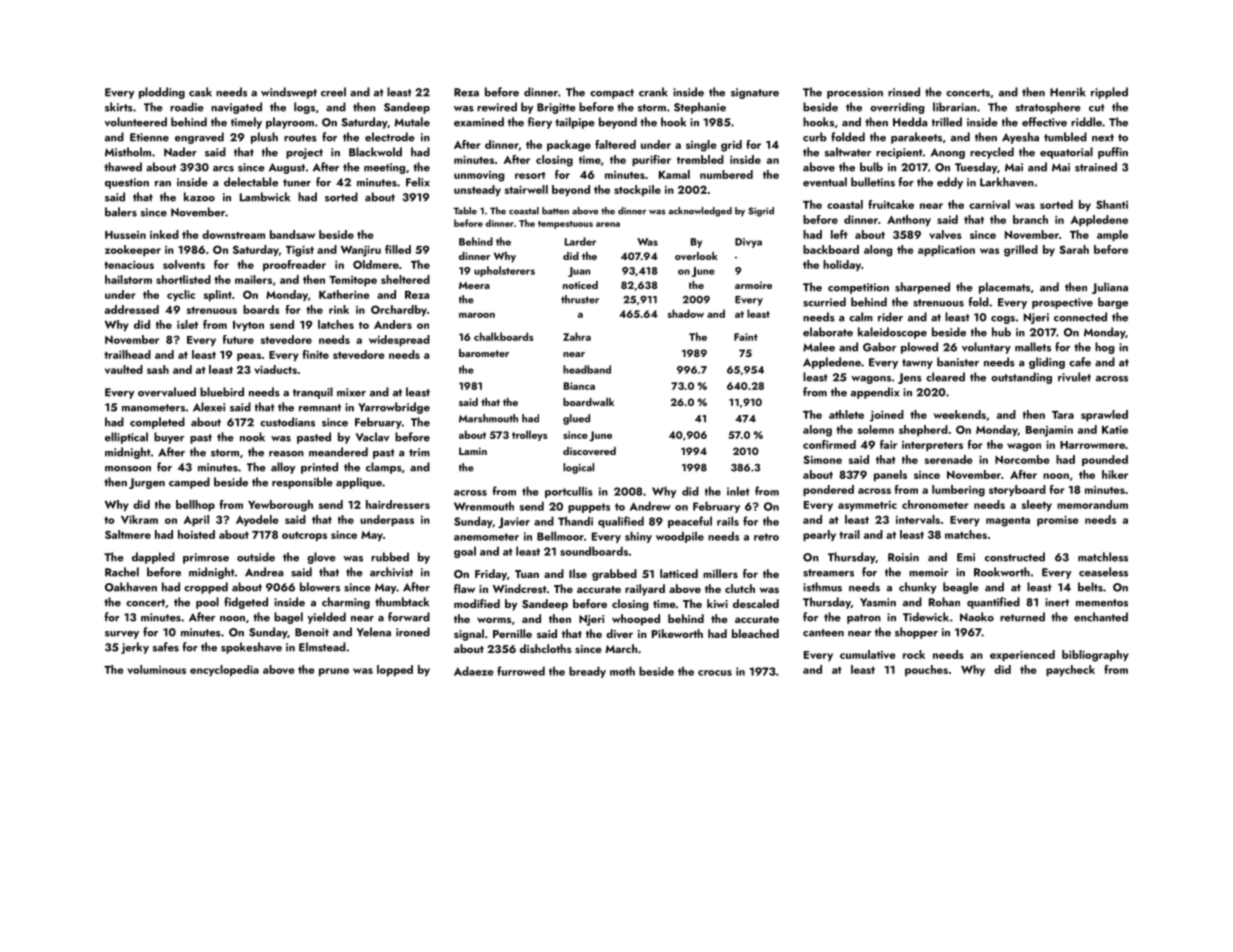  Describe the element at coordinates (918, 519) in the screenshot. I see `intervals` at that location.
